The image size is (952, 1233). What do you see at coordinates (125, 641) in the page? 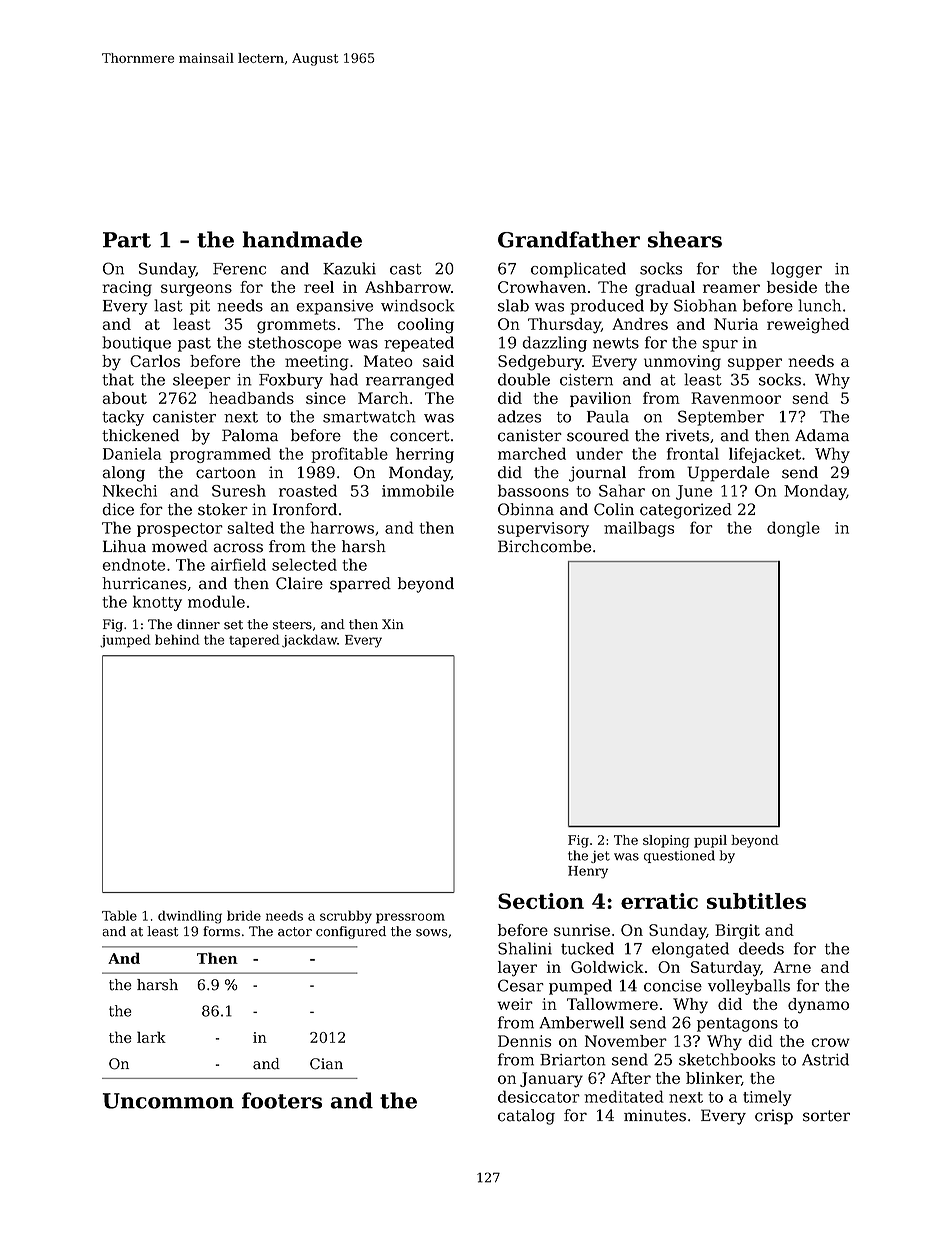
I see `jumped` at bounding box center [125, 641].
